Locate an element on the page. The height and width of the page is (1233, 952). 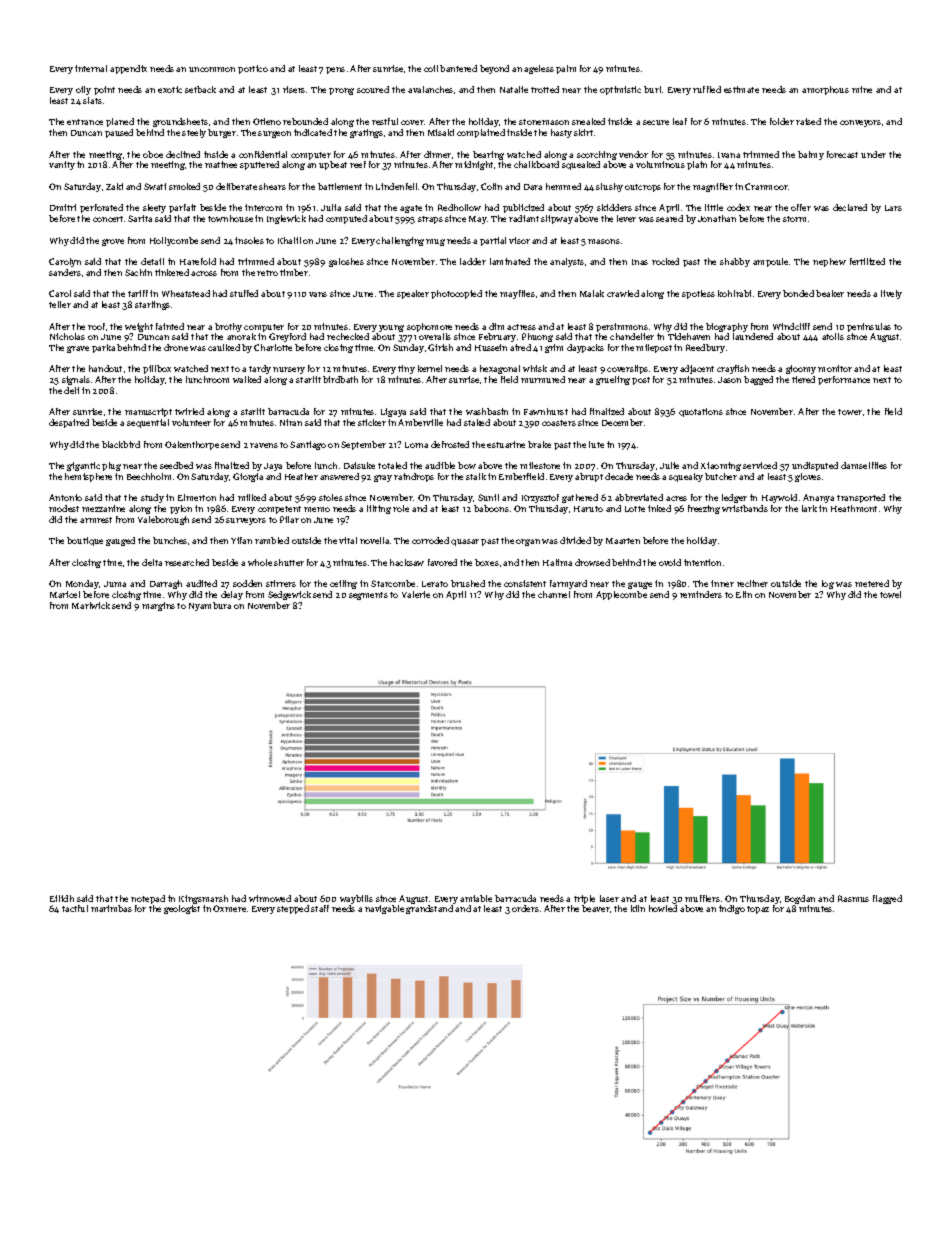
geologist is located at coordinates (182, 909).
